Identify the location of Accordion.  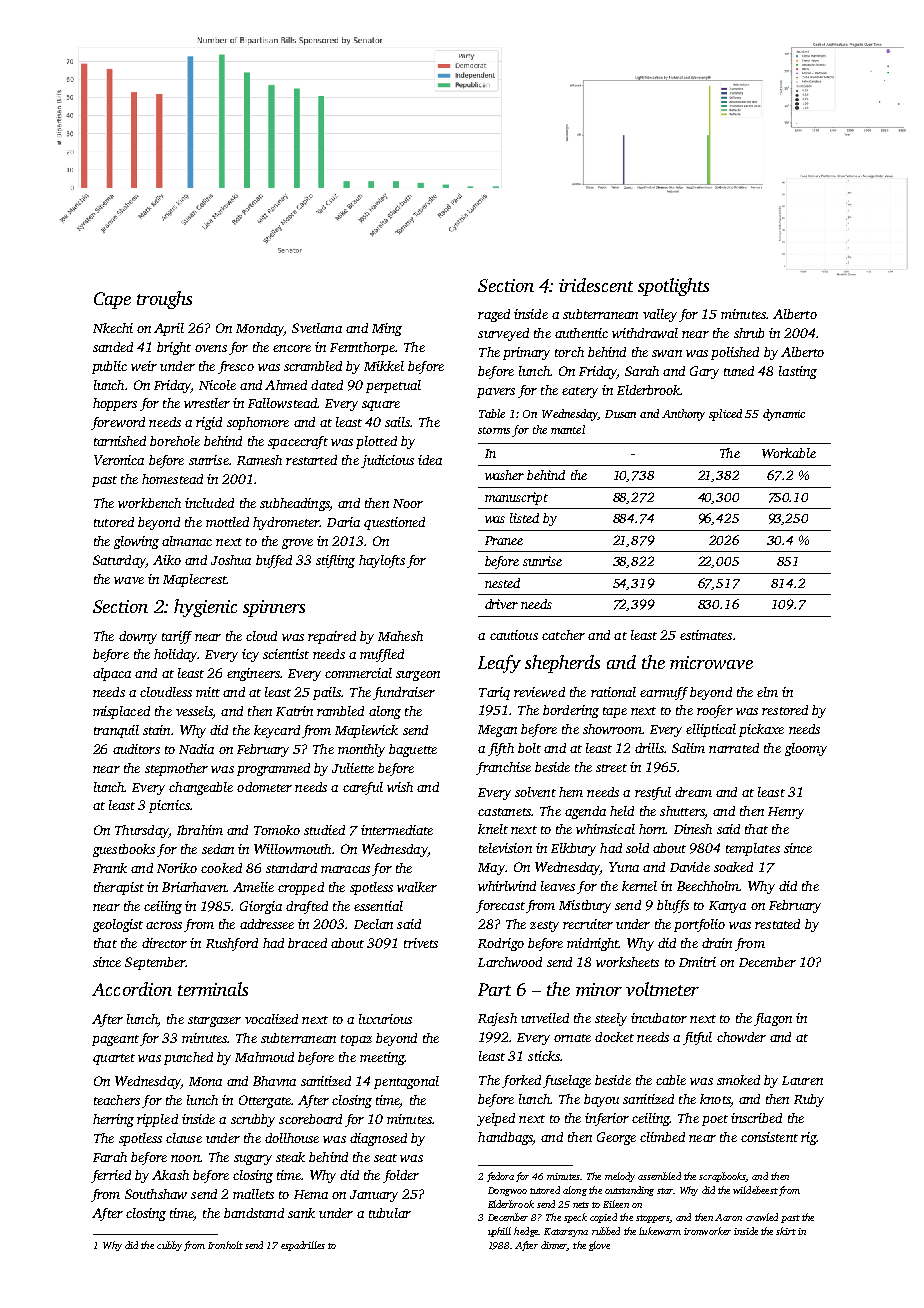
(132, 989).
